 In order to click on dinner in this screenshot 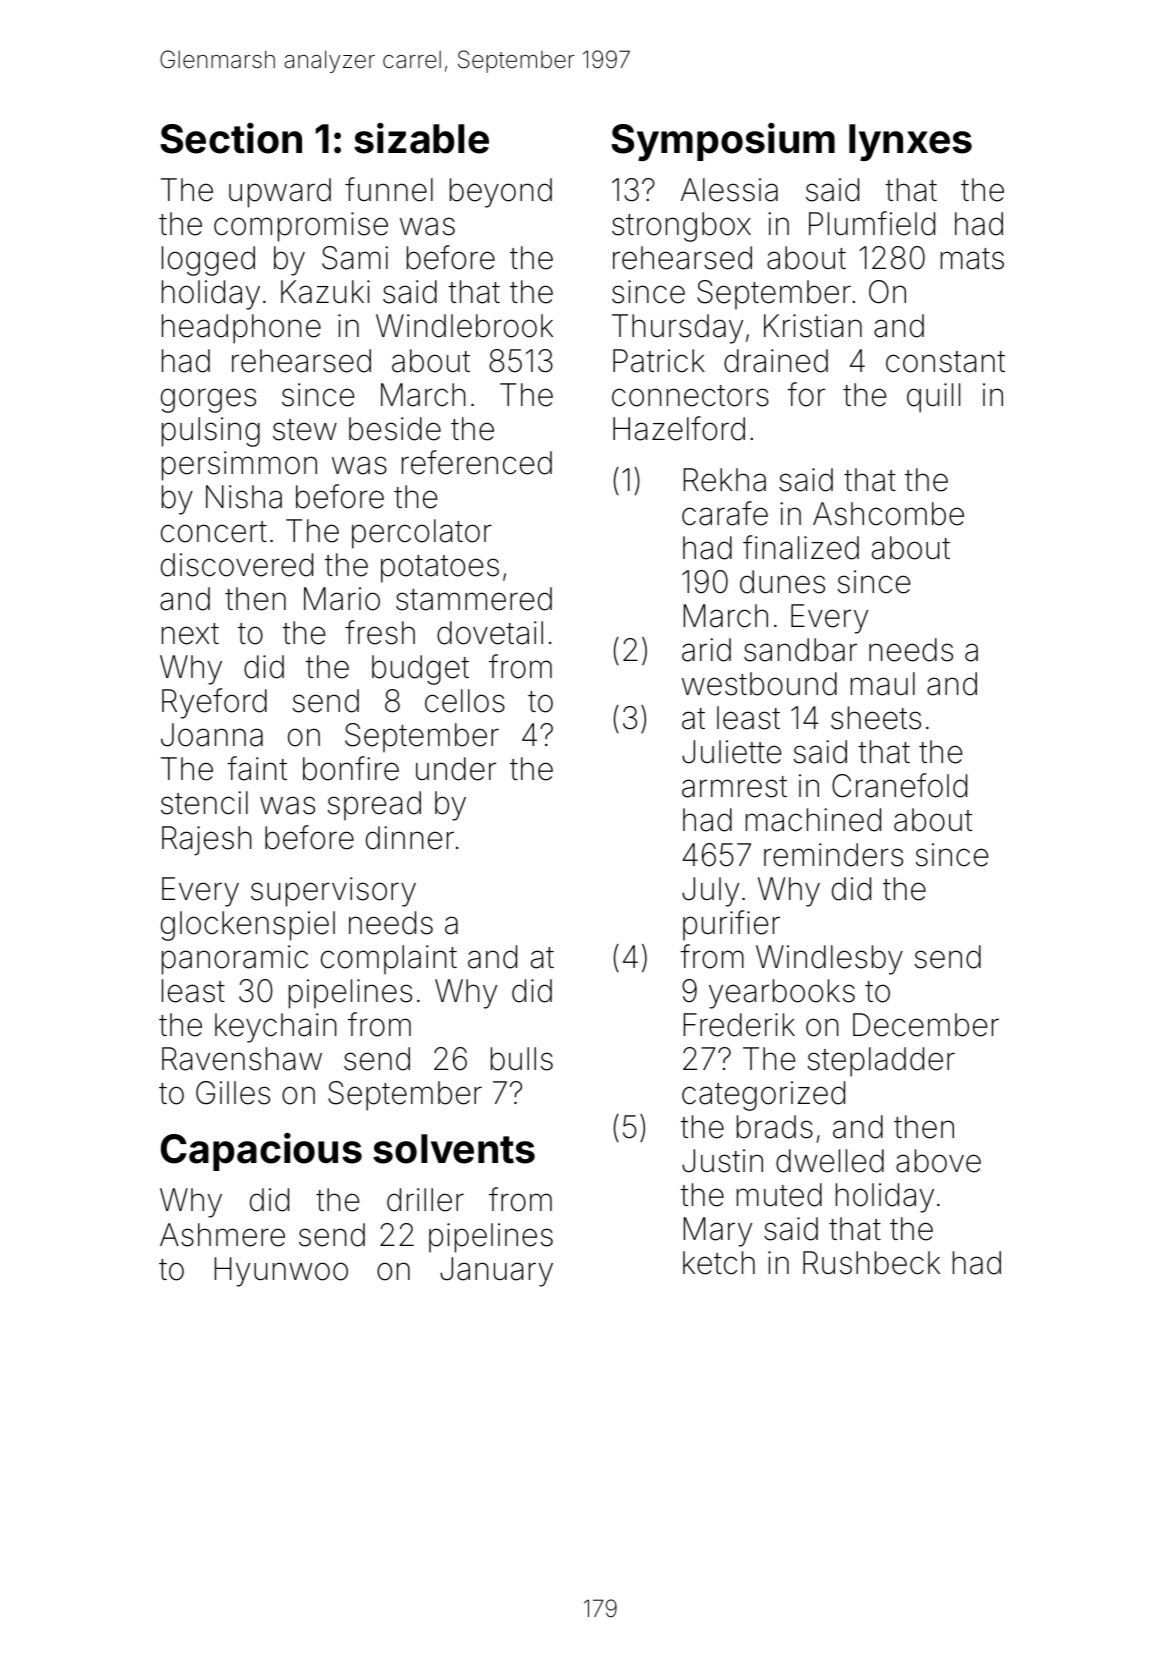, I will do `click(410, 838)`.
